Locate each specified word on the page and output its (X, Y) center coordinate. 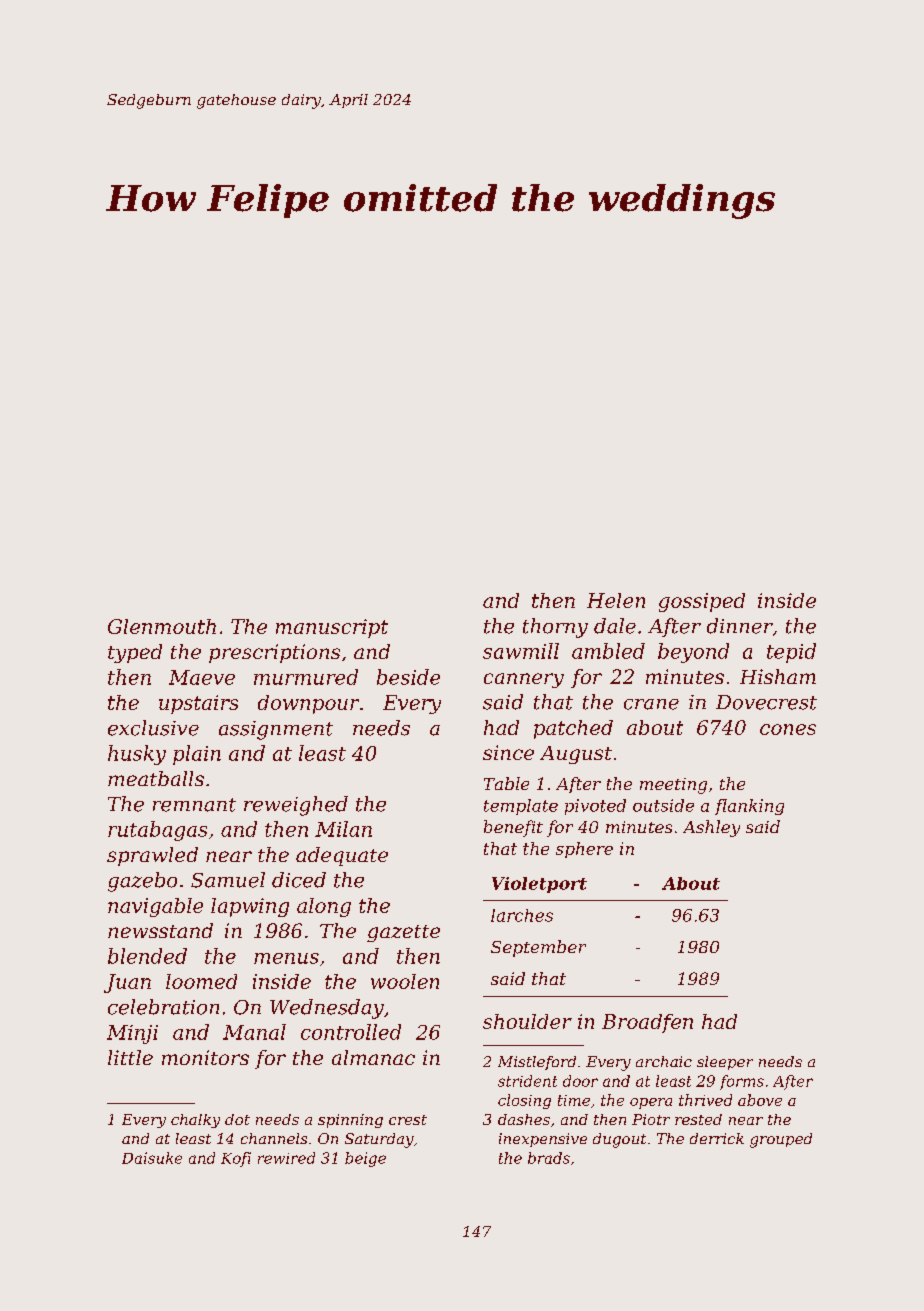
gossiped (702, 602)
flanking (749, 807)
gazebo (142, 882)
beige (365, 1159)
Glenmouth (162, 626)
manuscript (332, 628)
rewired (286, 1158)
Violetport (539, 885)
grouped (781, 1140)
